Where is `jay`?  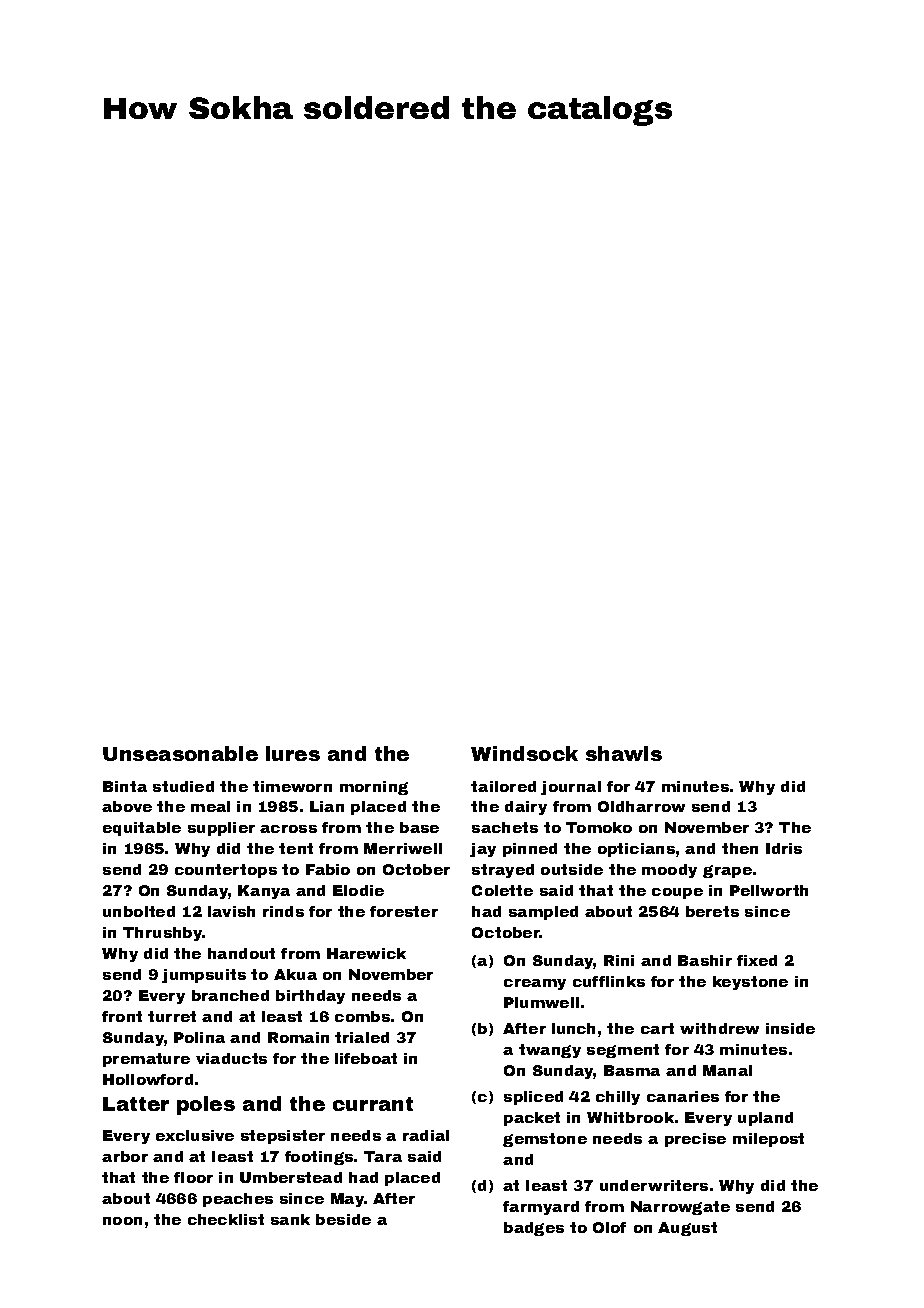 jay is located at coordinates (483, 850).
